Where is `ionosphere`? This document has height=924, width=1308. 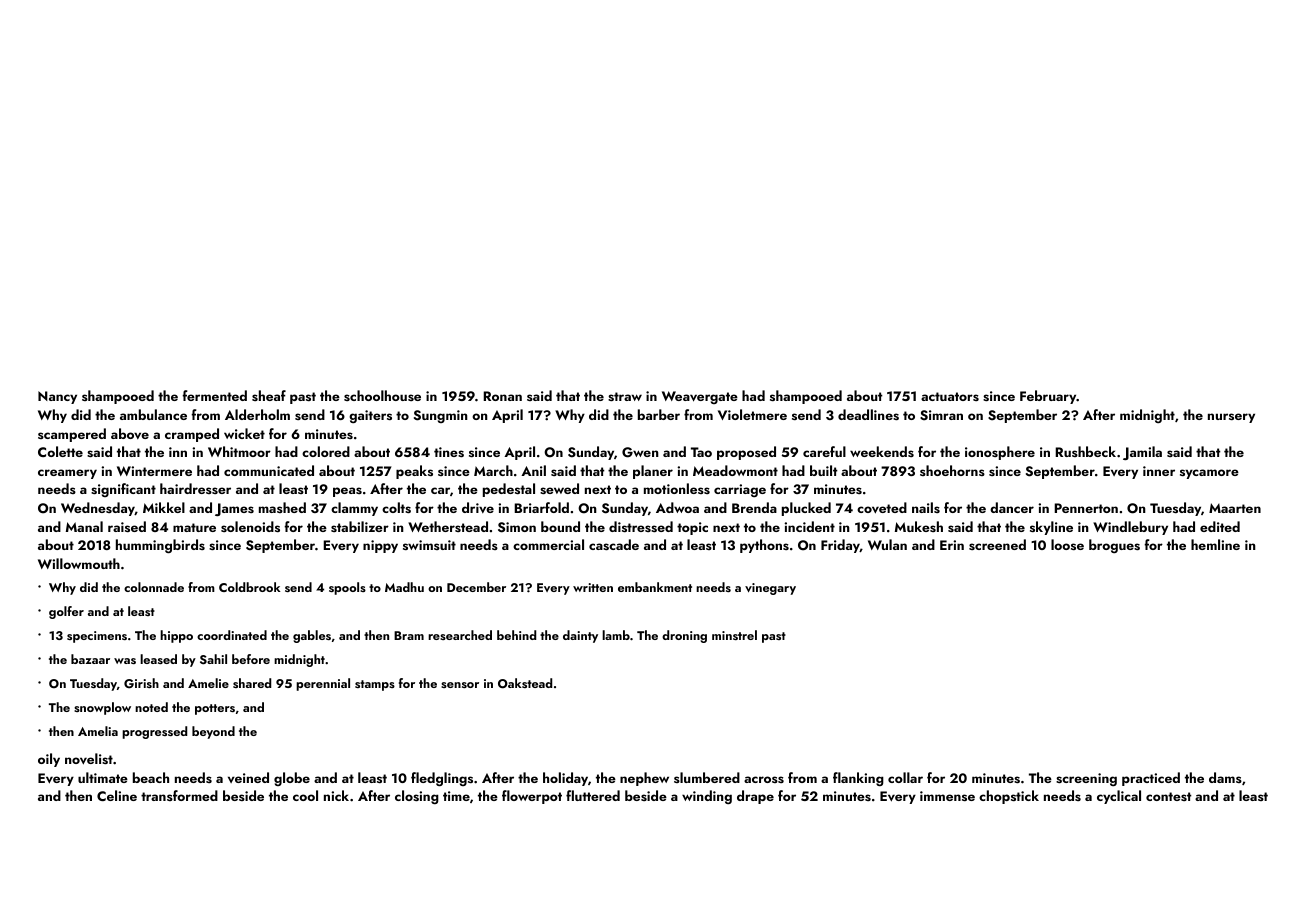
ionosphere is located at coordinates (1000, 453).
